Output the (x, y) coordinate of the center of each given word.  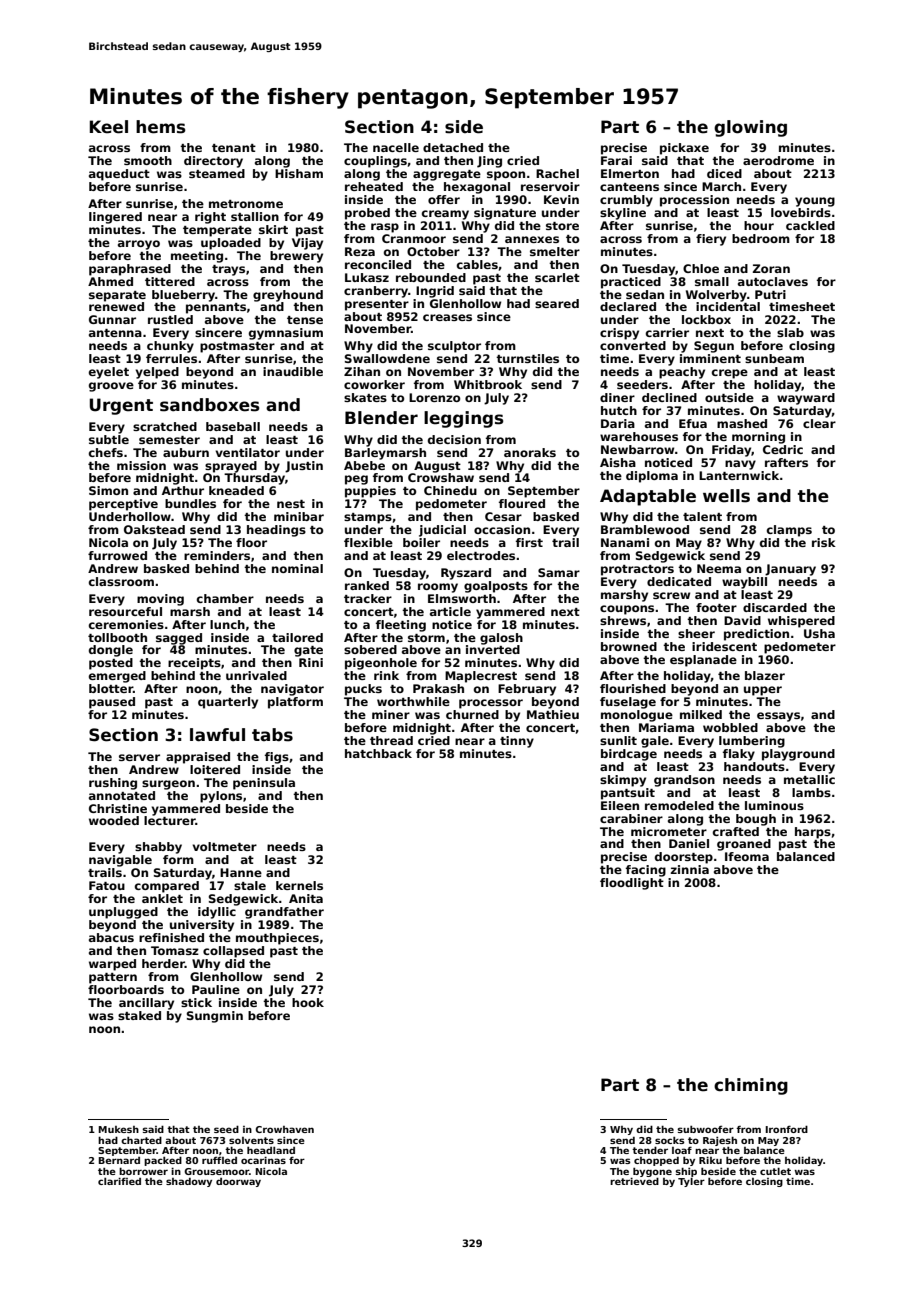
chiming (751, 1086)
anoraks (530, 452)
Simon (108, 490)
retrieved (634, 1181)
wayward (806, 399)
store (562, 226)
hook (308, 1002)
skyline (623, 214)
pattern (113, 978)
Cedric (783, 449)
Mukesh (119, 1129)
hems (161, 127)
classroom (121, 581)
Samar (559, 572)
